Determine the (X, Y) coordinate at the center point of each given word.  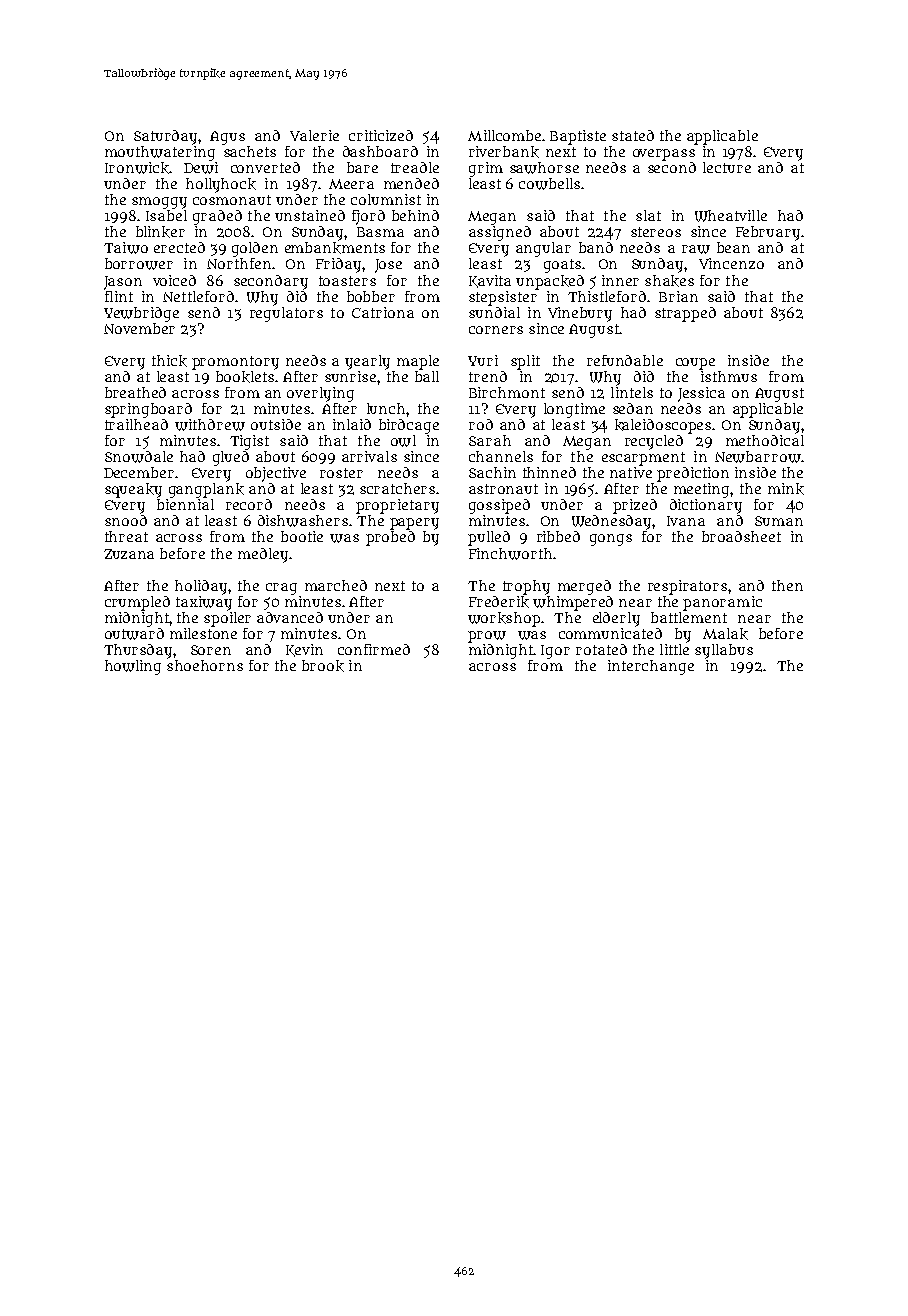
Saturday (166, 137)
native (631, 472)
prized (635, 506)
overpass (664, 155)
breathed (135, 392)
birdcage (409, 426)
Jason (123, 283)
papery (414, 524)
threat (126, 536)
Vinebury (580, 314)
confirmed (374, 649)
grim (486, 169)
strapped (685, 314)
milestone (203, 633)
